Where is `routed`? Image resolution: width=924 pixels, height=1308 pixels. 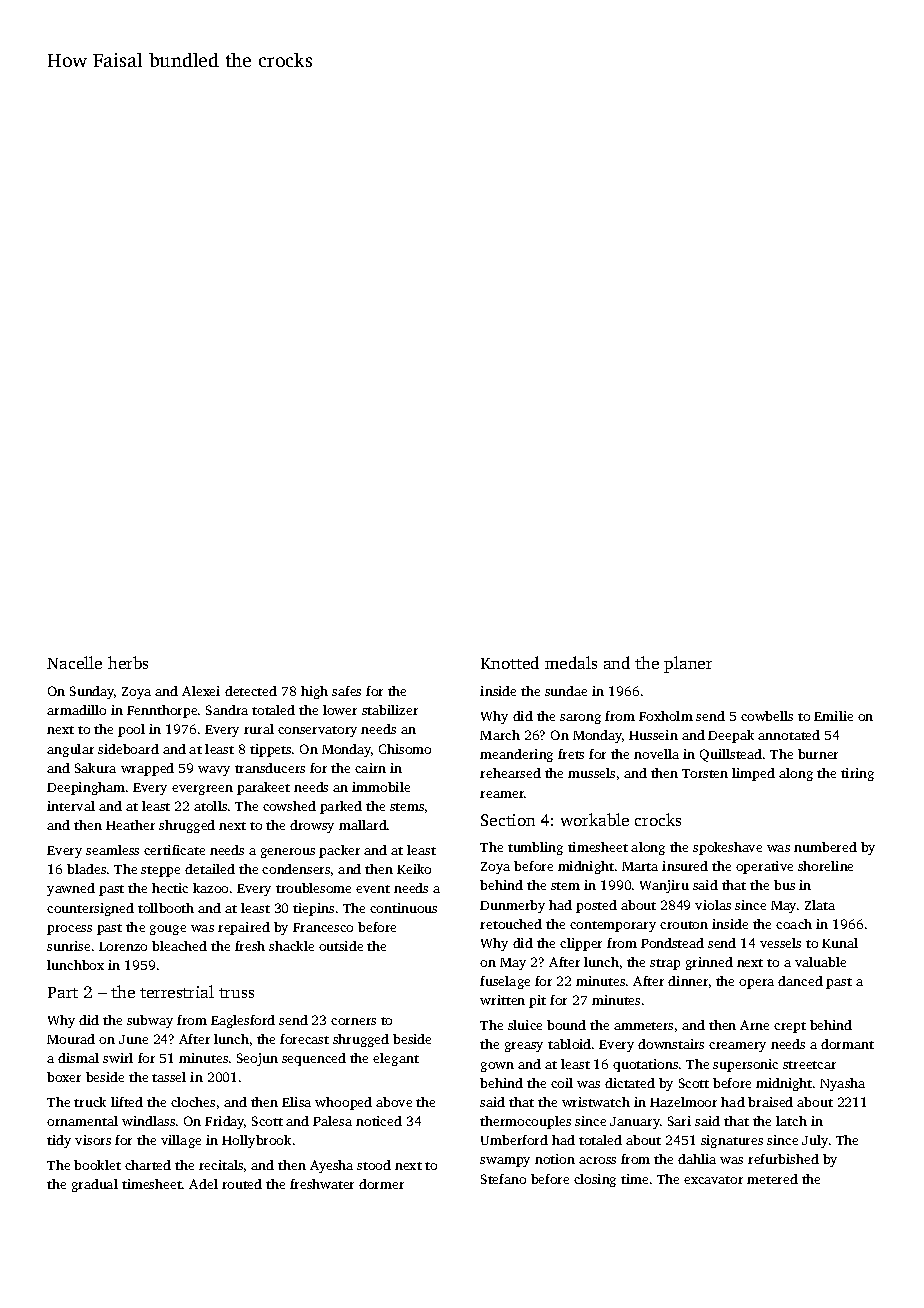
routed is located at coordinates (242, 1184).
